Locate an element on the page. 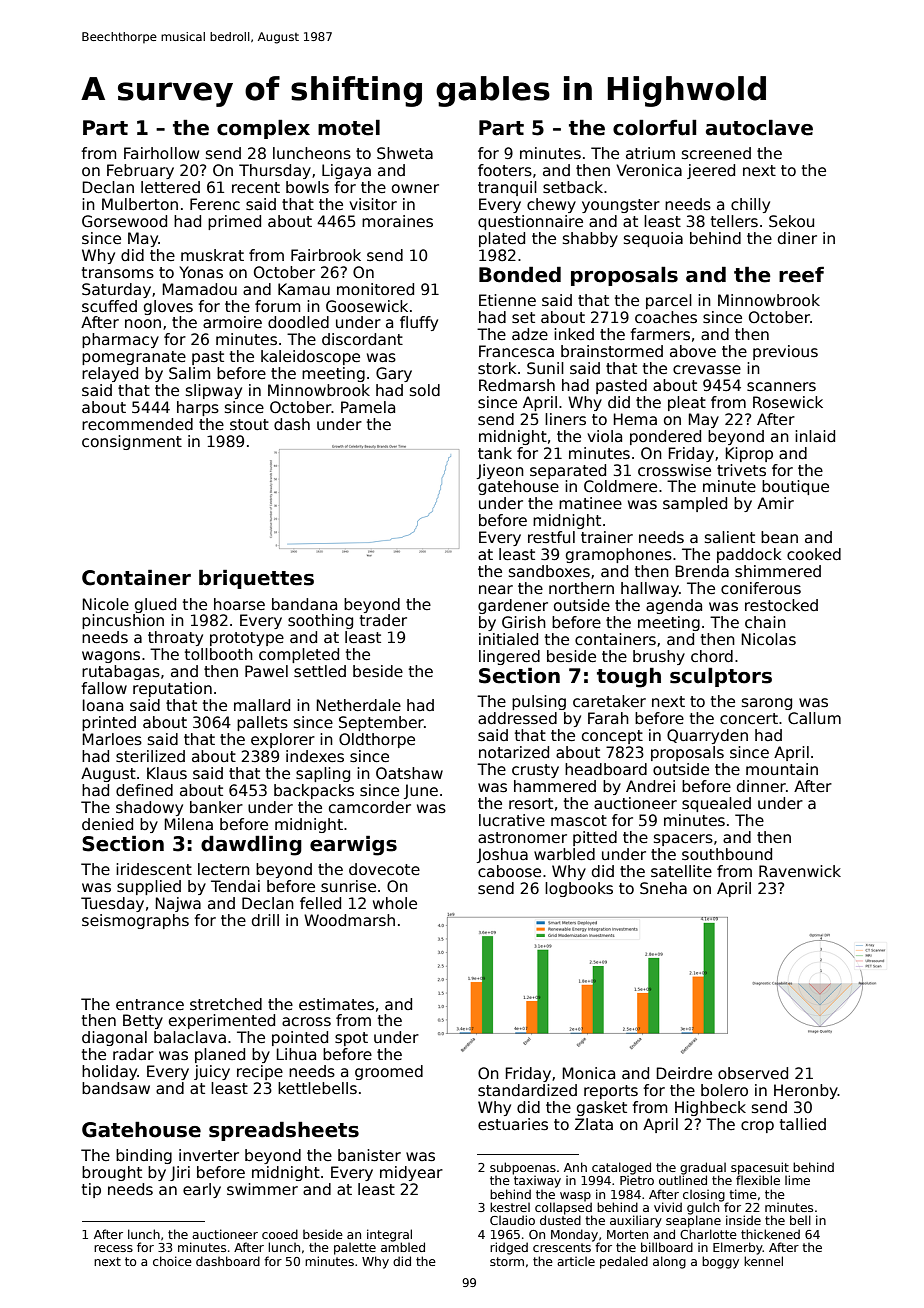 The height and width of the document is (1308, 924). bandana is located at coordinates (304, 604).
